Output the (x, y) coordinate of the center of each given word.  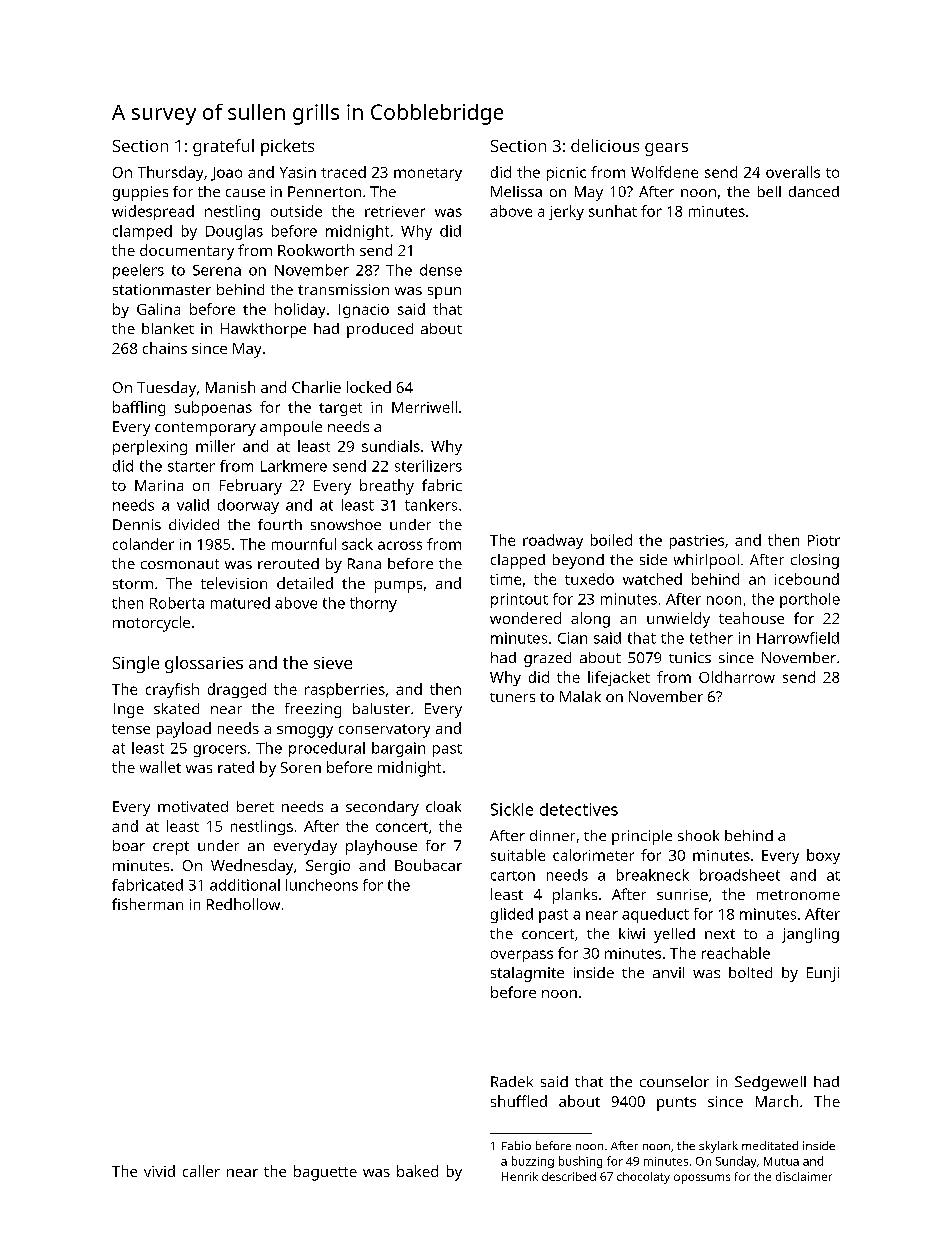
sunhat (613, 211)
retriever (395, 211)
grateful (223, 147)
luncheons (322, 885)
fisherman (147, 904)
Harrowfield (798, 638)
